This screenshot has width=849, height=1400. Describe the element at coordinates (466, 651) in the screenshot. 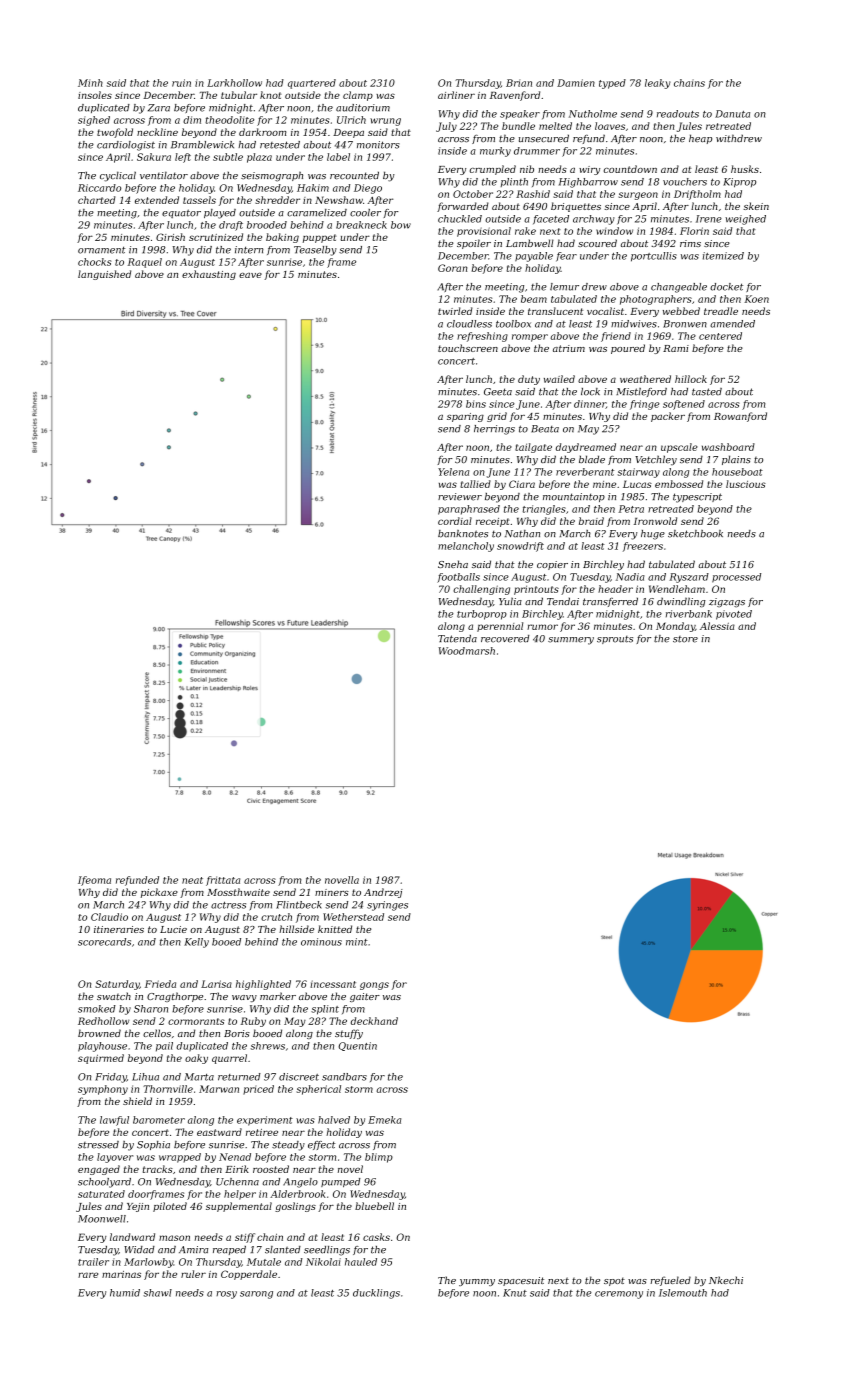

I see `Woodmarsh` at that location.
